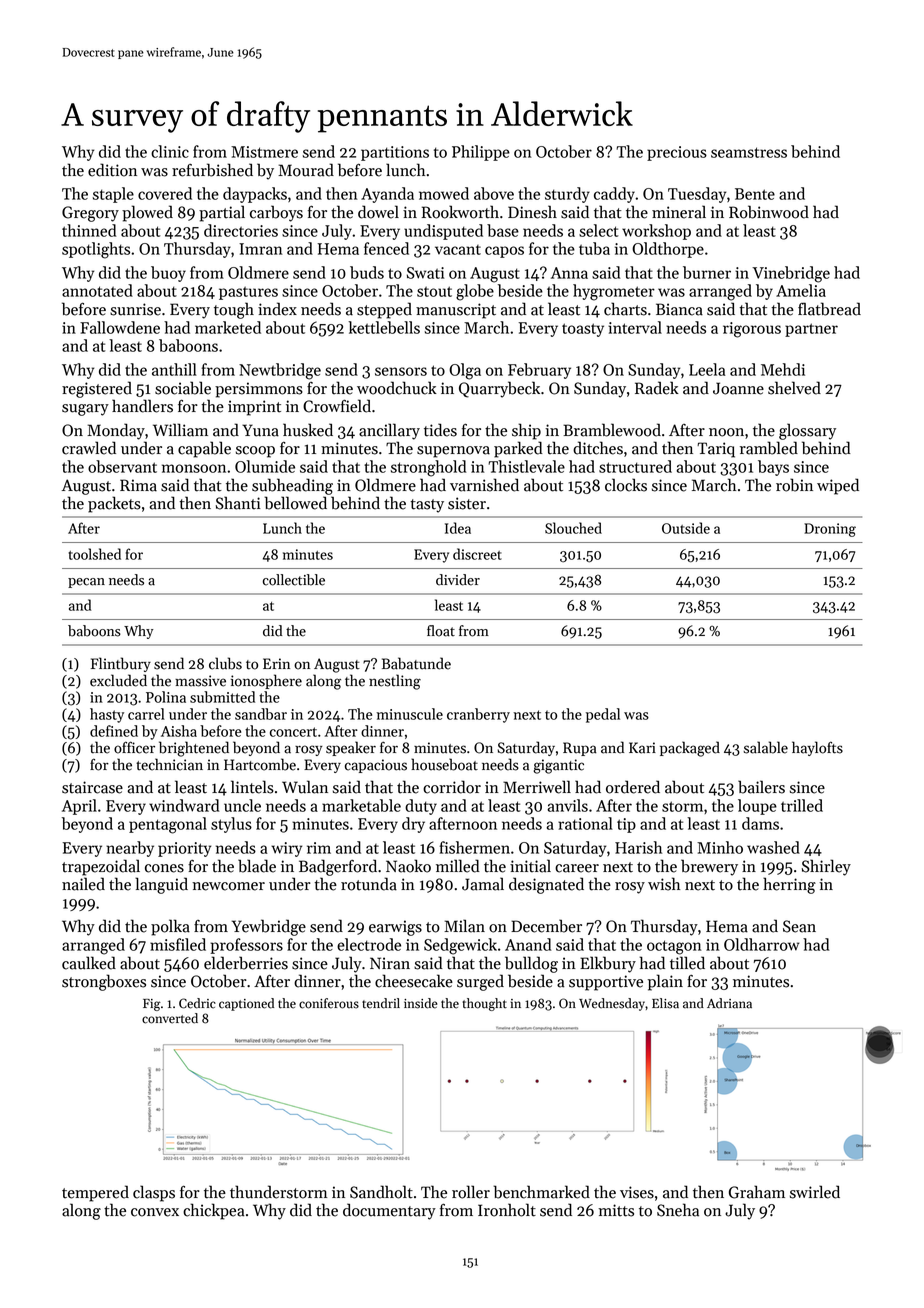 This screenshot has height=1308, width=924. What do you see at coordinates (416, 663) in the screenshot?
I see `Babatunde` at bounding box center [416, 663].
